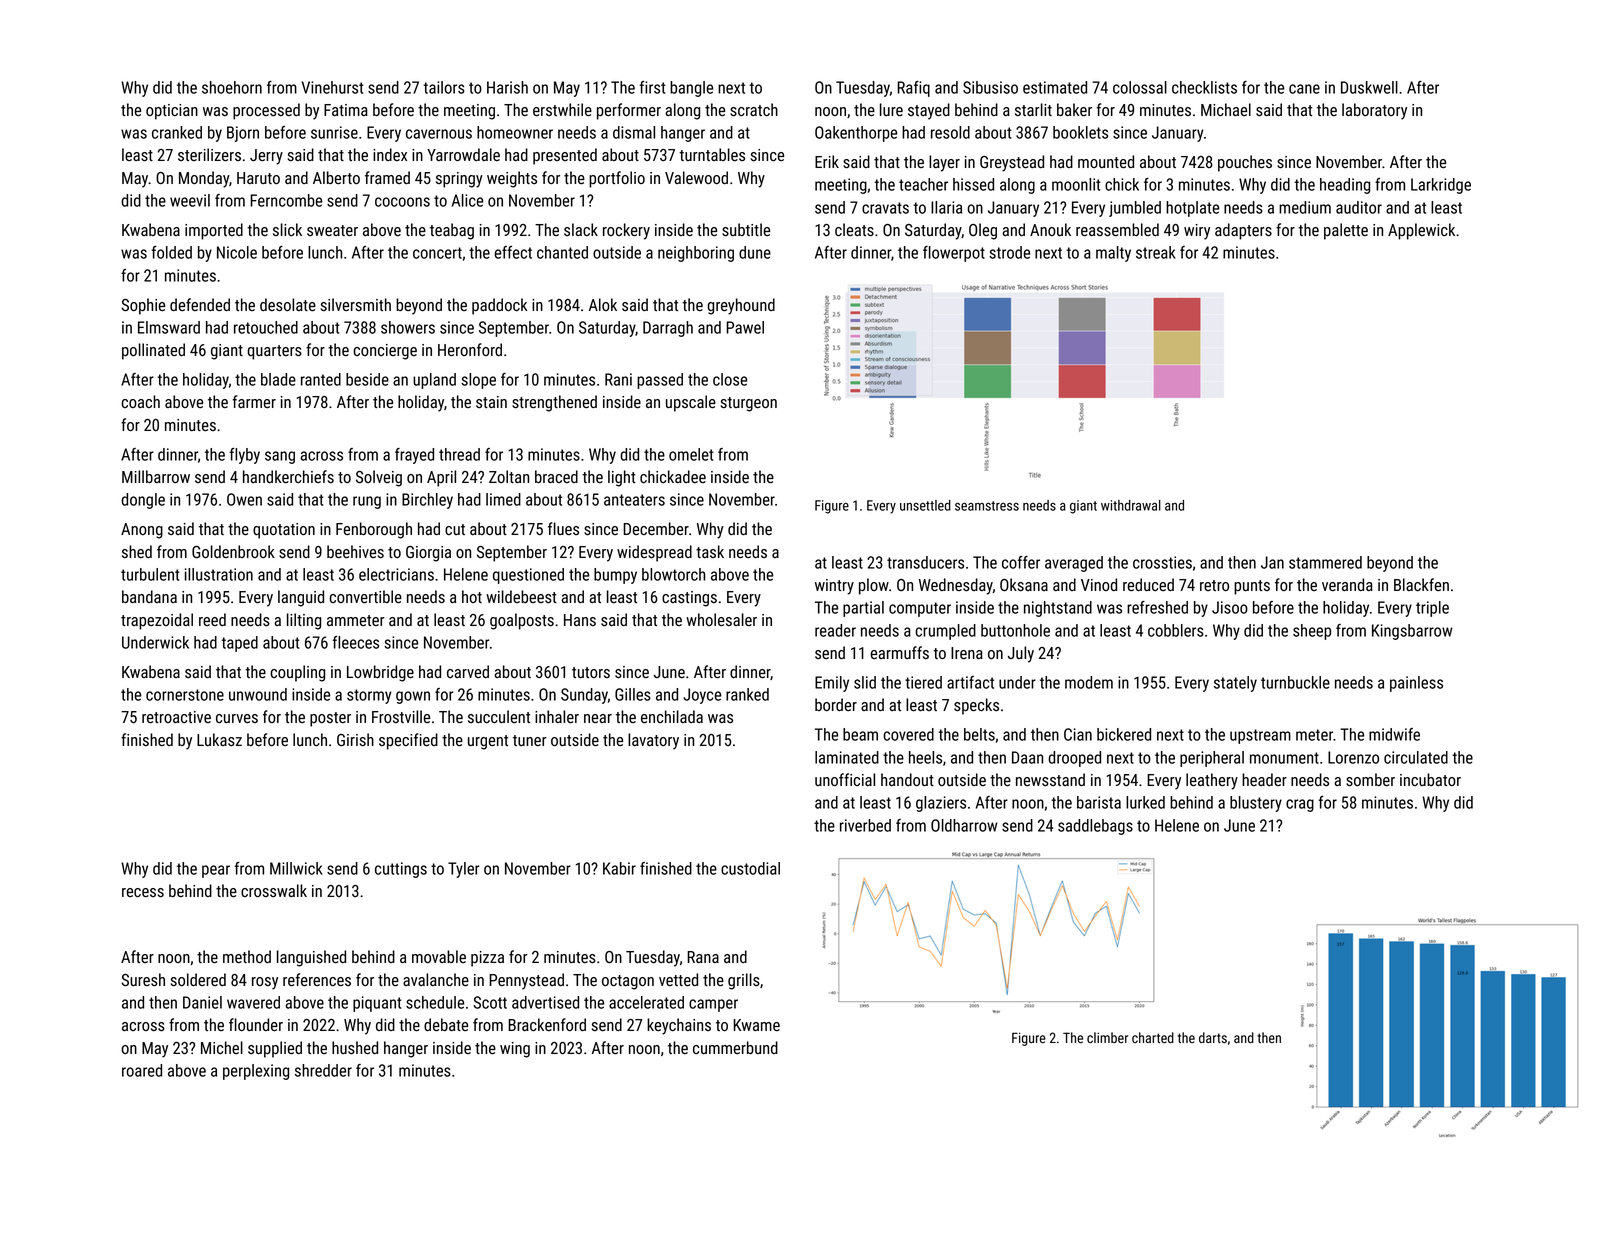  What do you see at coordinates (323, 1070) in the screenshot?
I see `shredder` at bounding box center [323, 1070].
